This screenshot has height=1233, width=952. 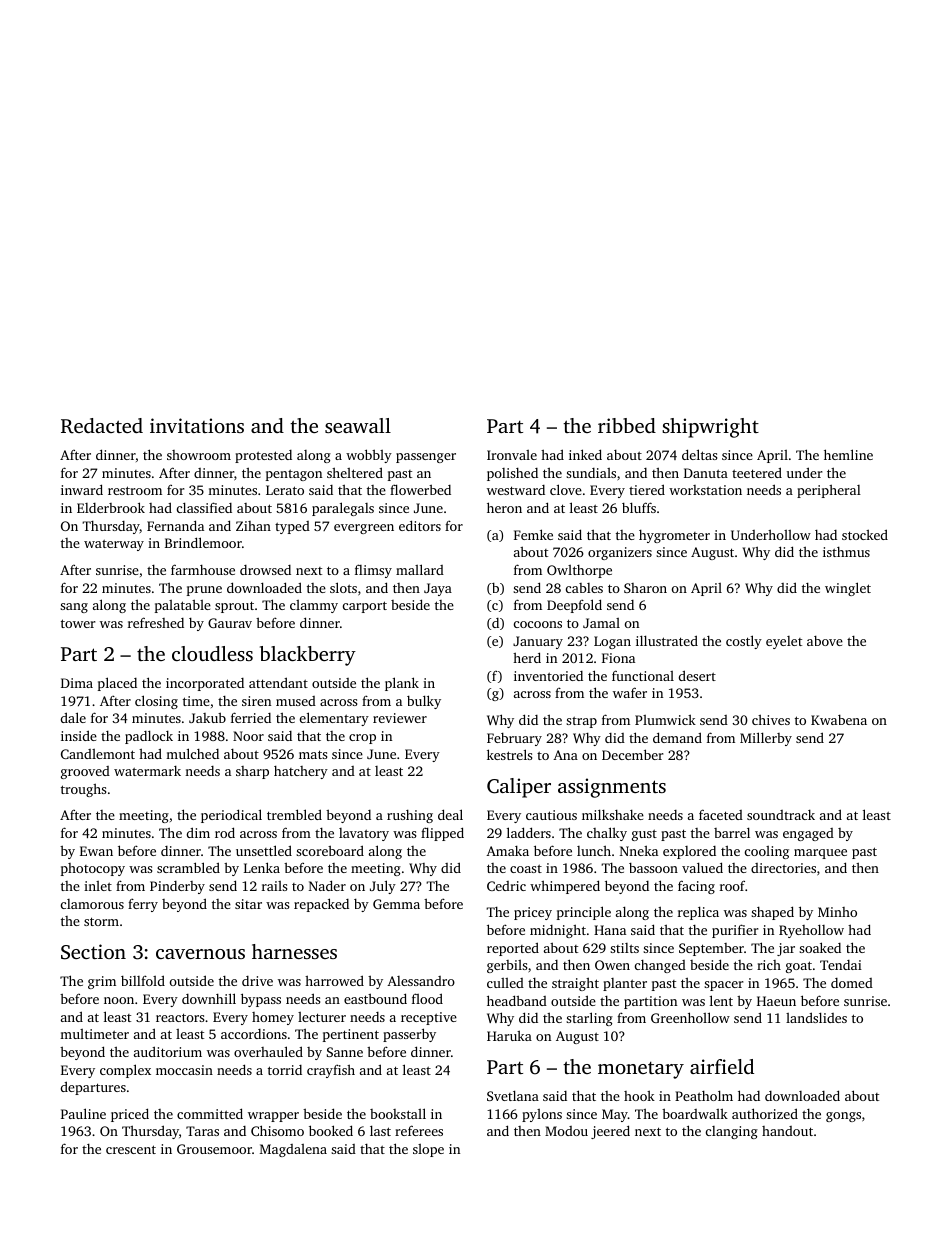 What do you see at coordinates (744, 642) in the screenshot?
I see `costly` at bounding box center [744, 642].
